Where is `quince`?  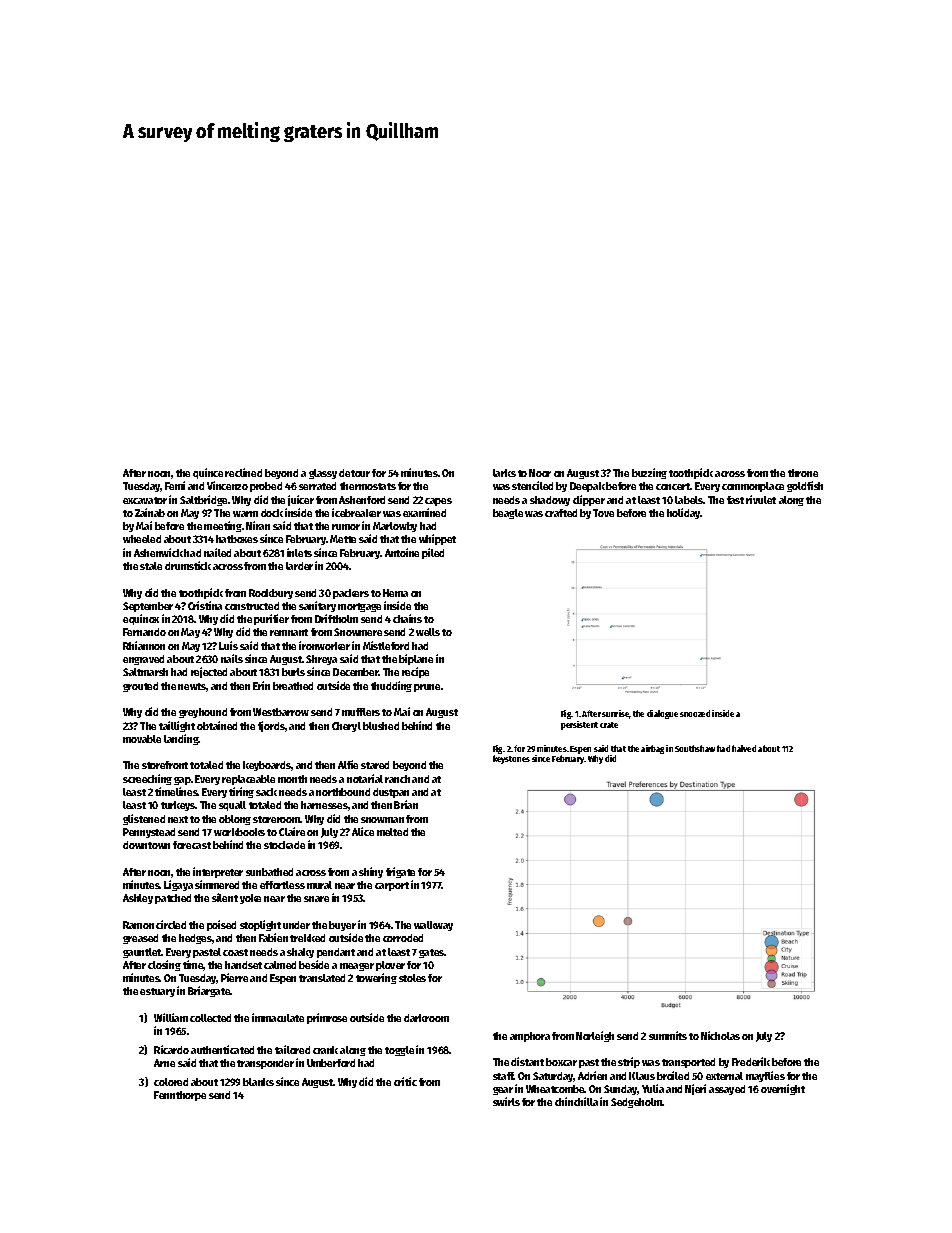 quince is located at coordinates (208, 473).
